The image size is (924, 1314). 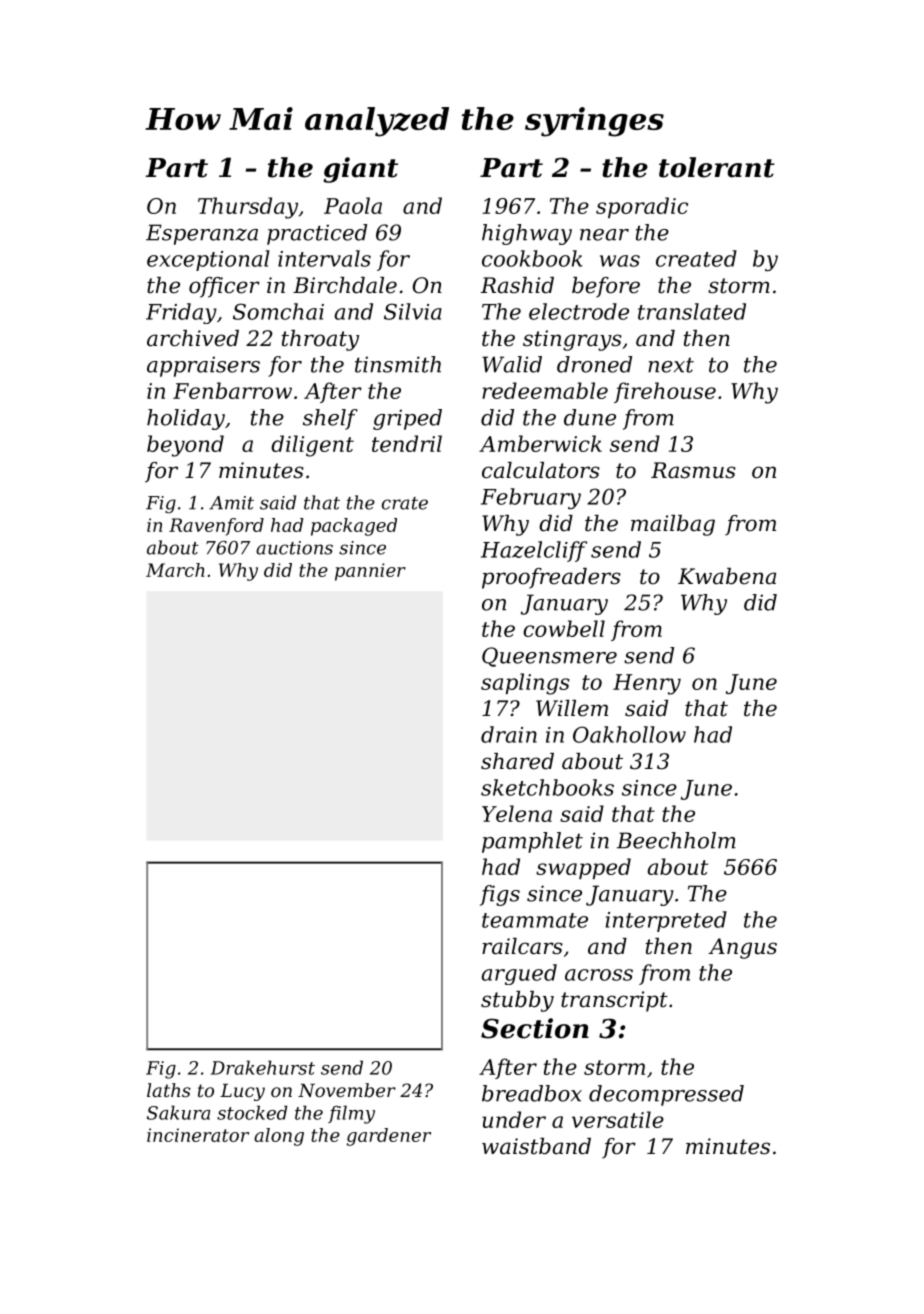 What do you see at coordinates (647, 684) in the screenshot?
I see `Henry` at bounding box center [647, 684].
